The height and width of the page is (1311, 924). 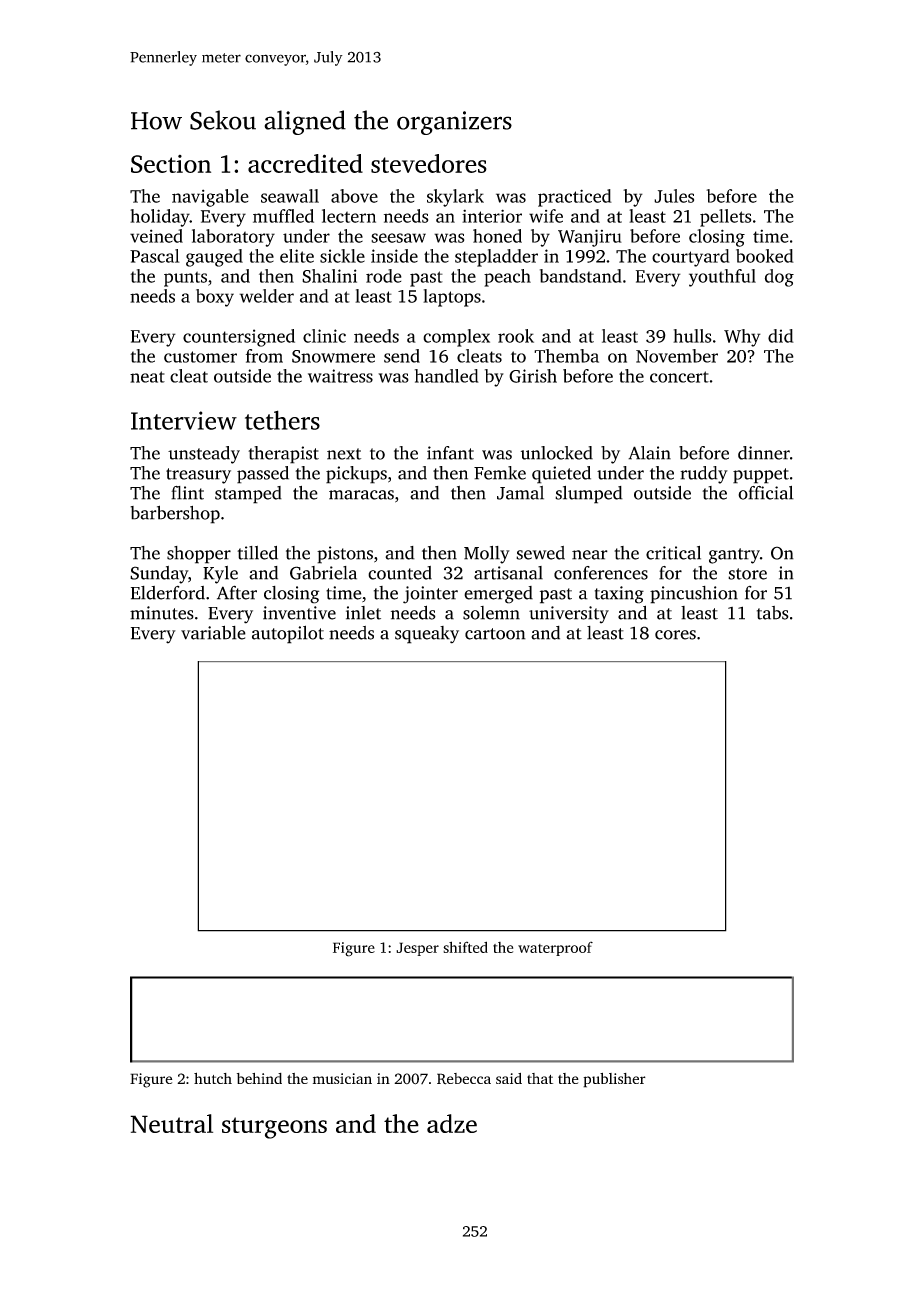 What do you see at coordinates (305, 163) in the page?
I see `accredited` at bounding box center [305, 163].
